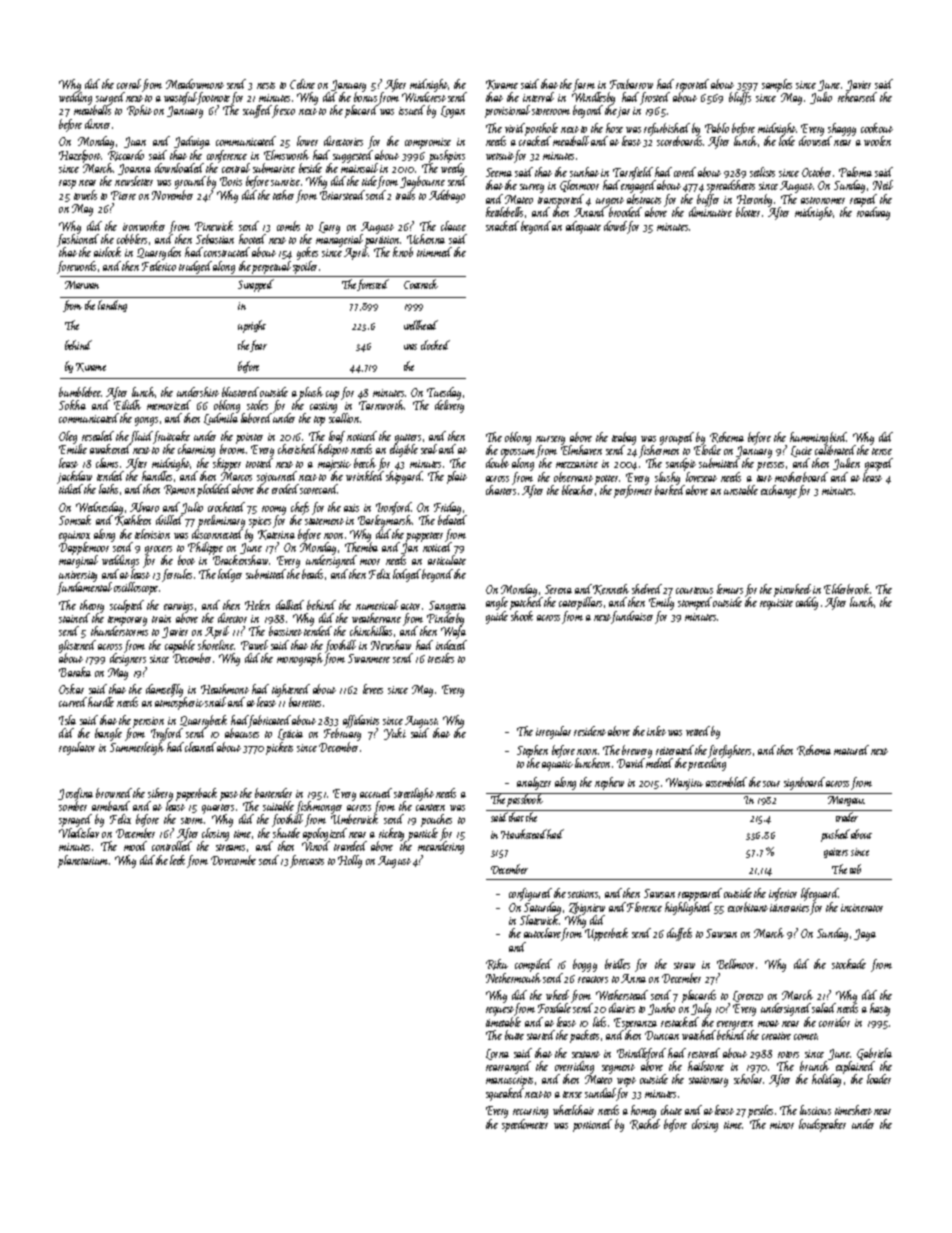 The image size is (952, 1233). What do you see at coordinates (505, 1094) in the screenshot?
I see `squeaked` at bounding box center [505, 1094].
